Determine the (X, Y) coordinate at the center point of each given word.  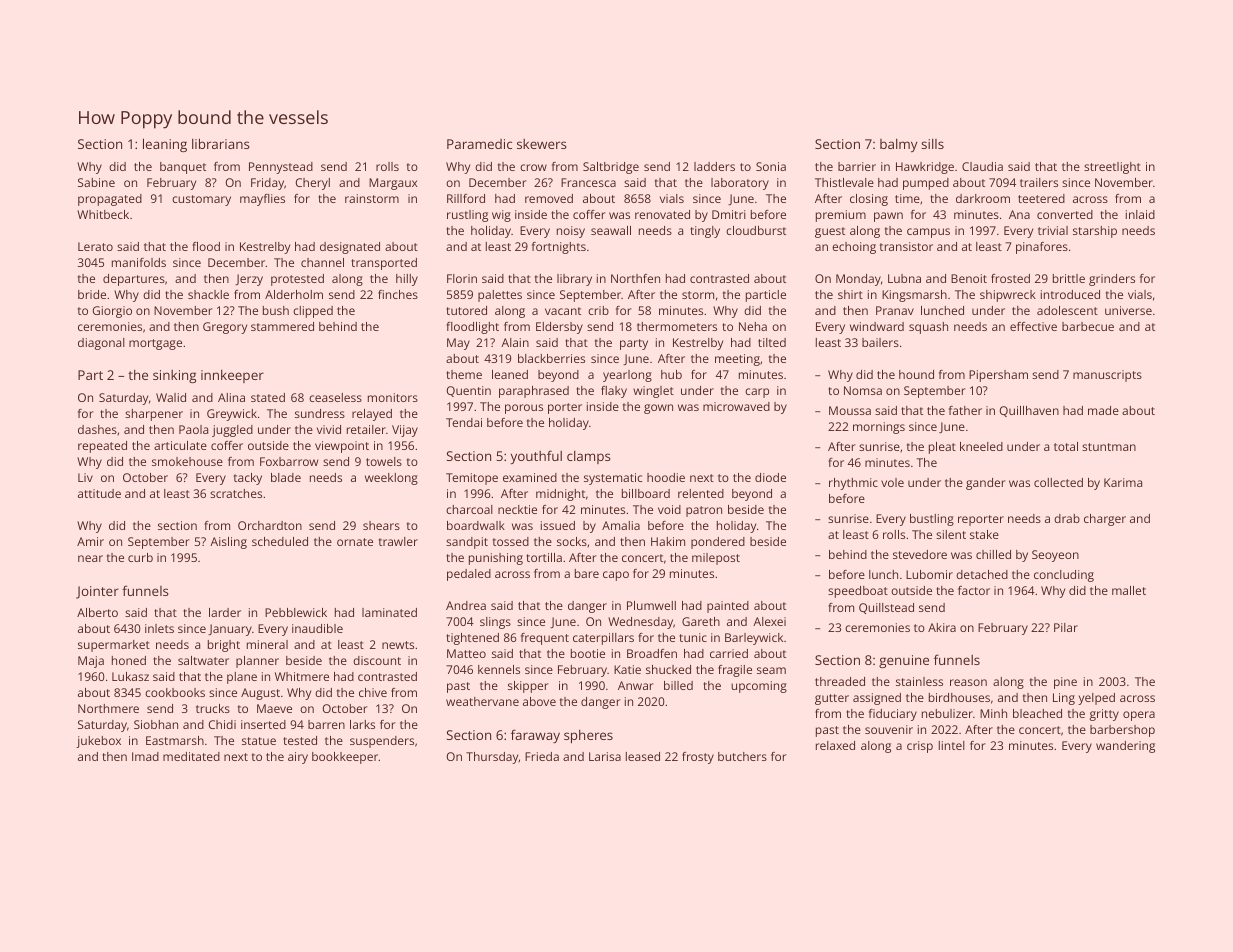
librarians (220, 143)
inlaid (1140, 214)
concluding (1064, 576)
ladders (714, 166)
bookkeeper (345, 758)
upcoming (759, 687)
